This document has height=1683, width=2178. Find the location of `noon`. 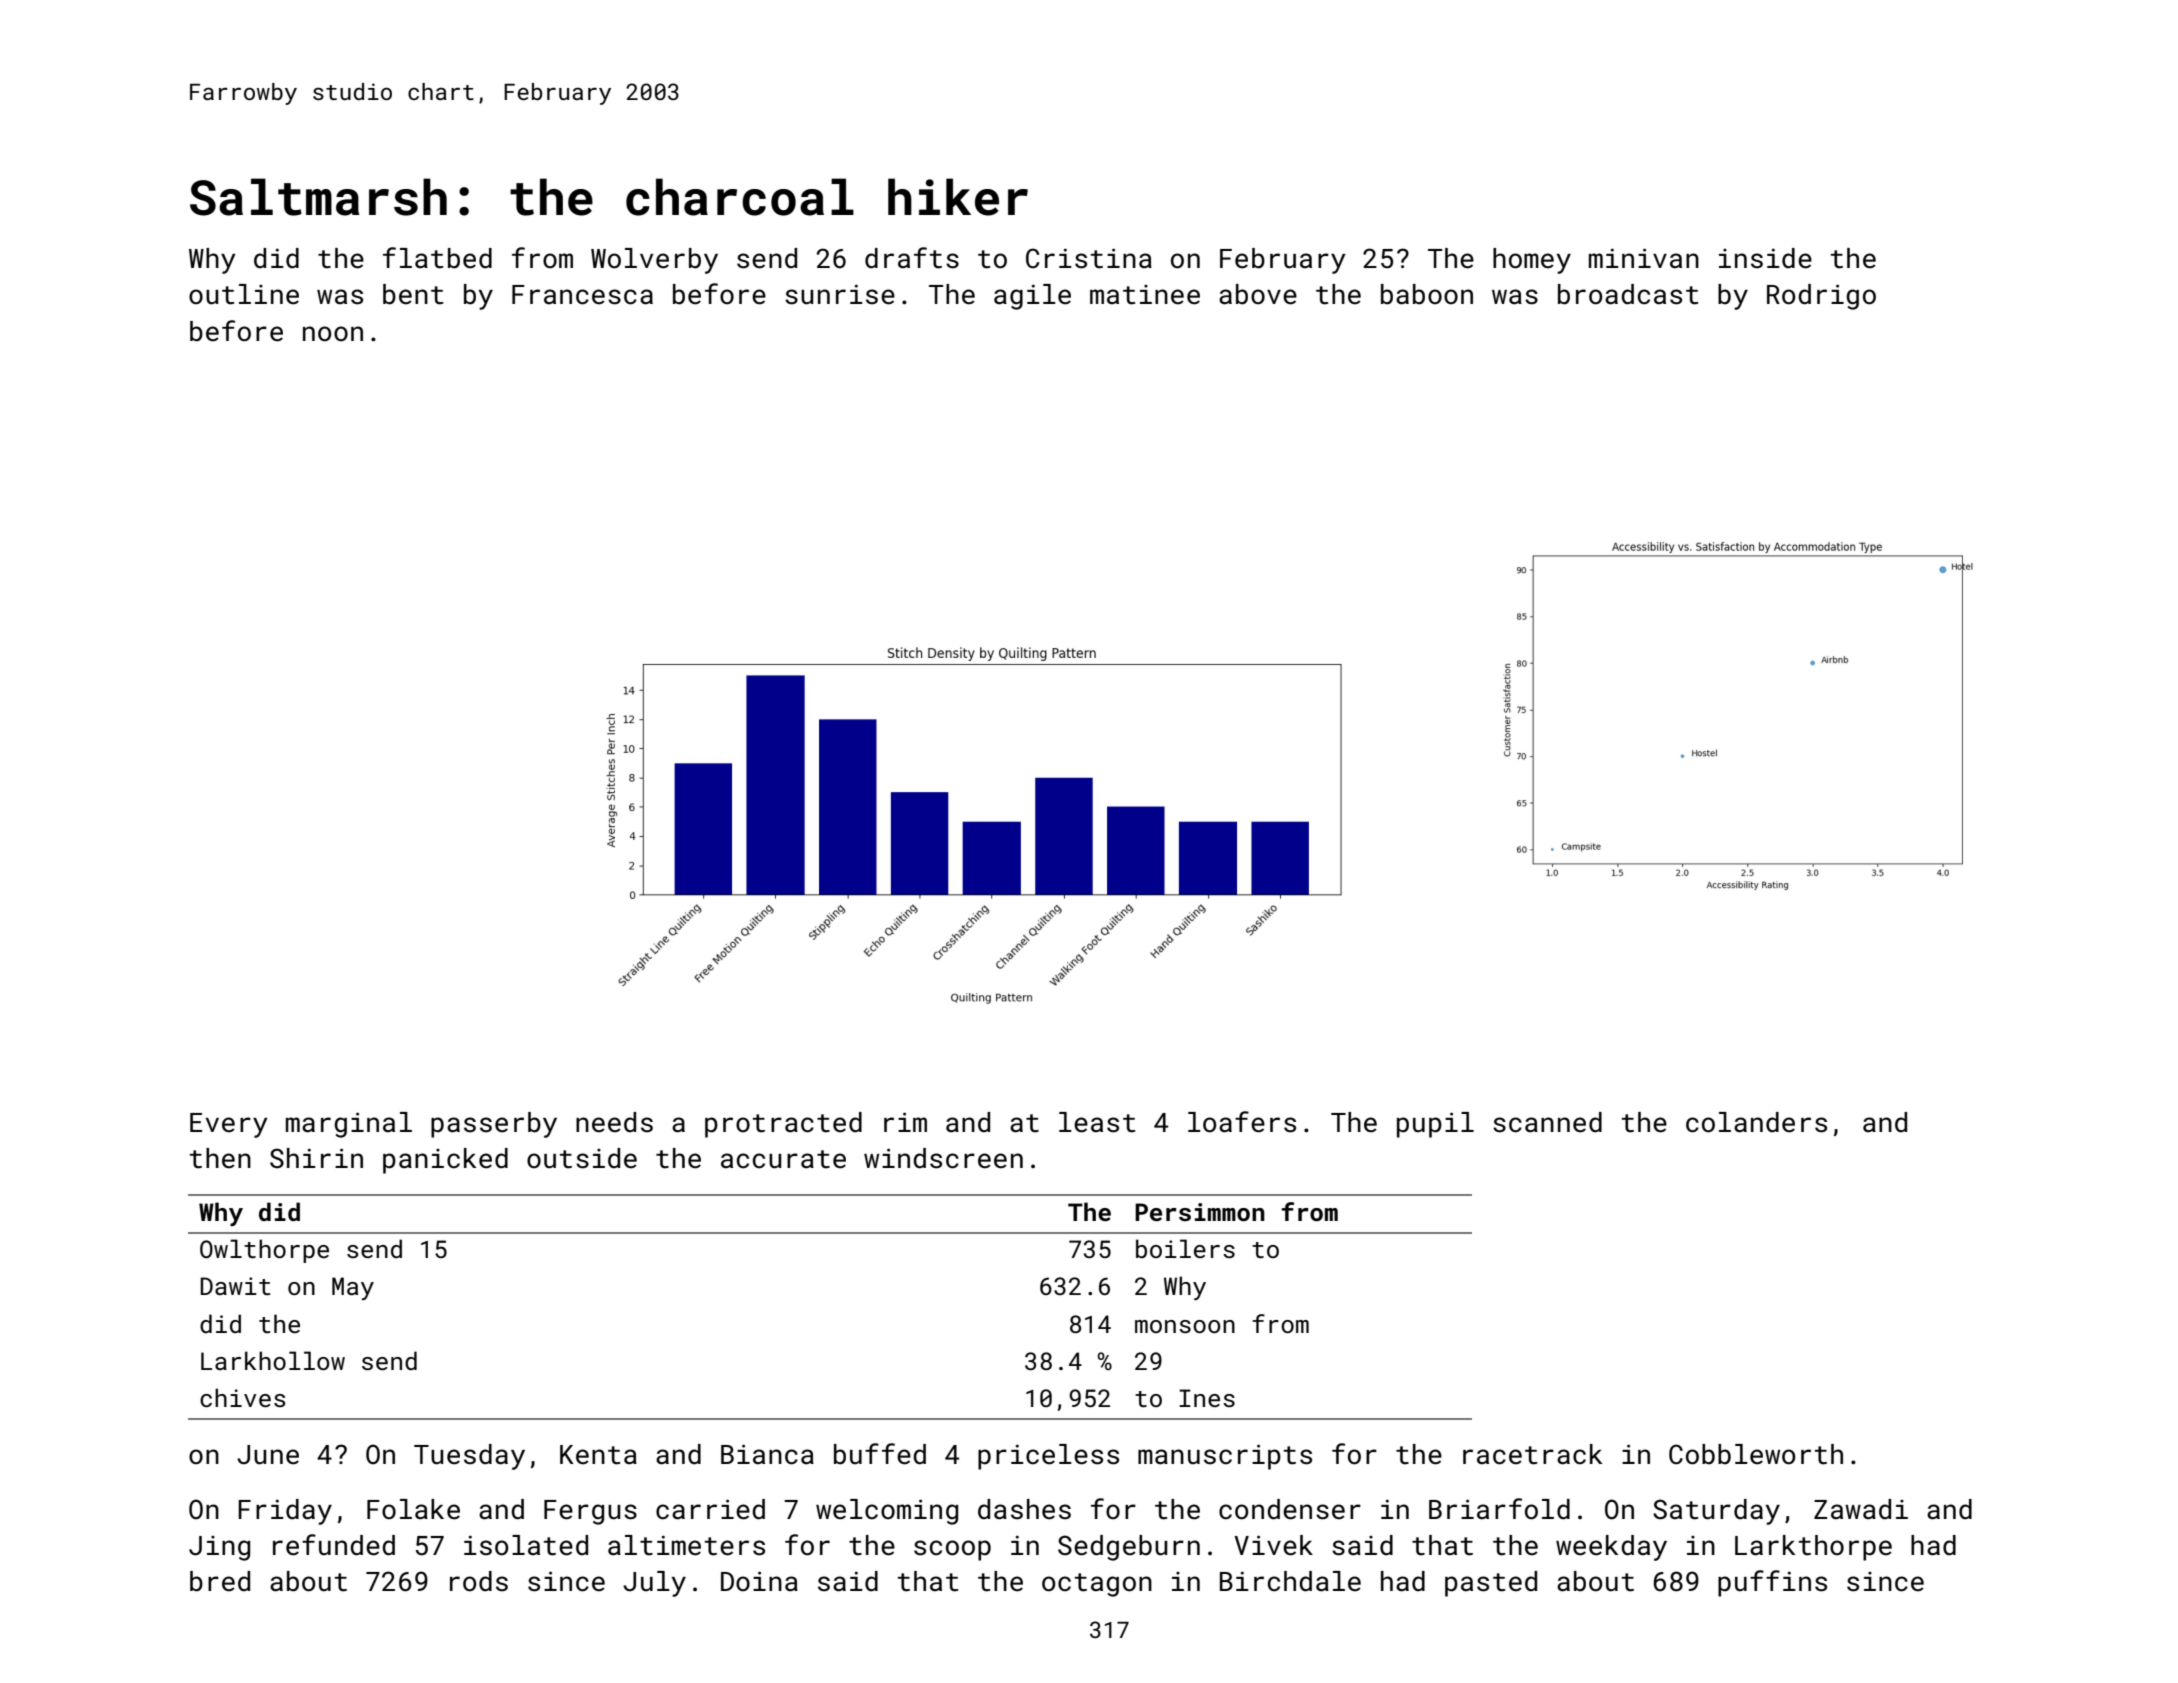

noon is located at coordinates (333, 334).
